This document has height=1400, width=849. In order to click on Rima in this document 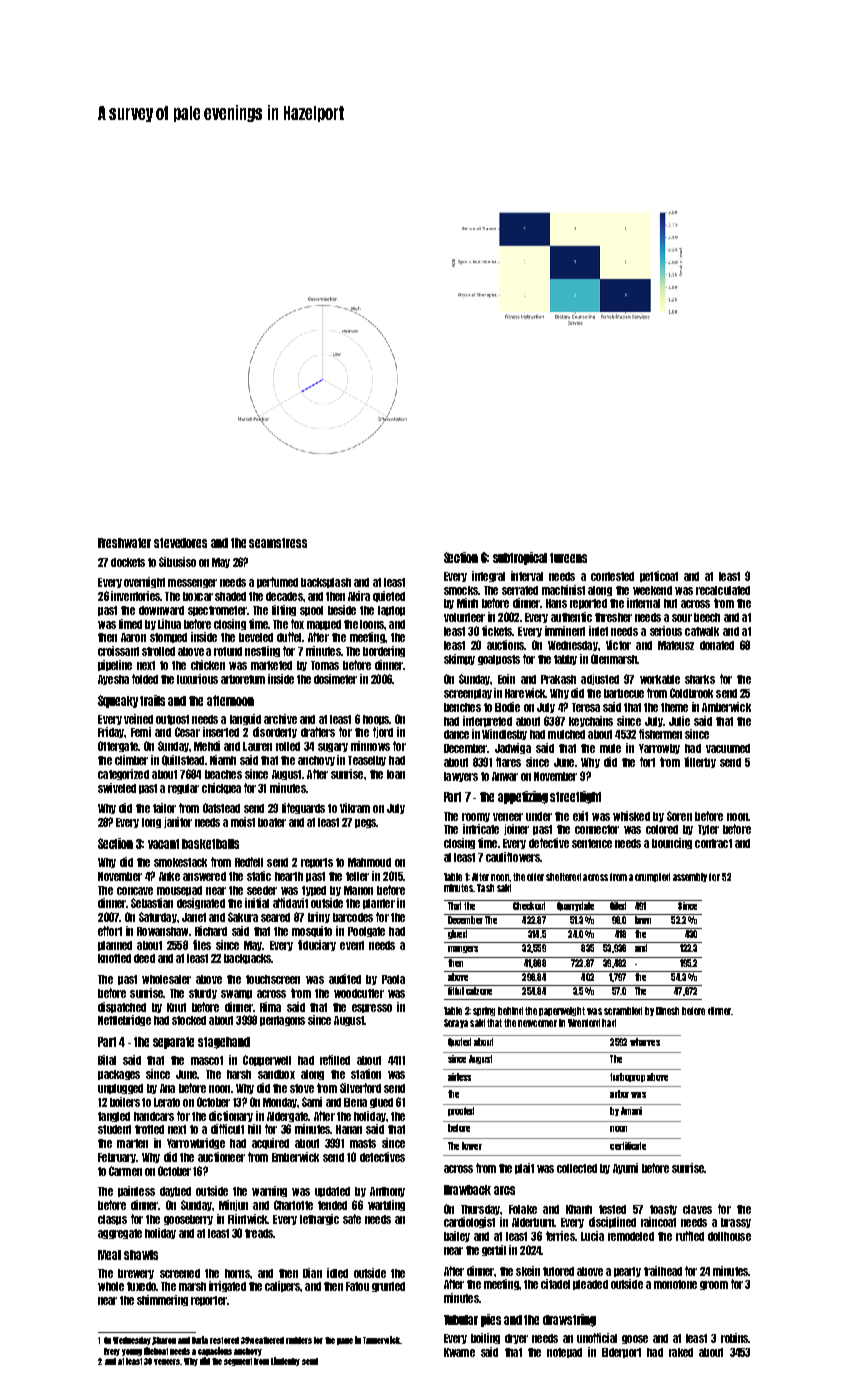, I will do `click(270, 1007)`.
